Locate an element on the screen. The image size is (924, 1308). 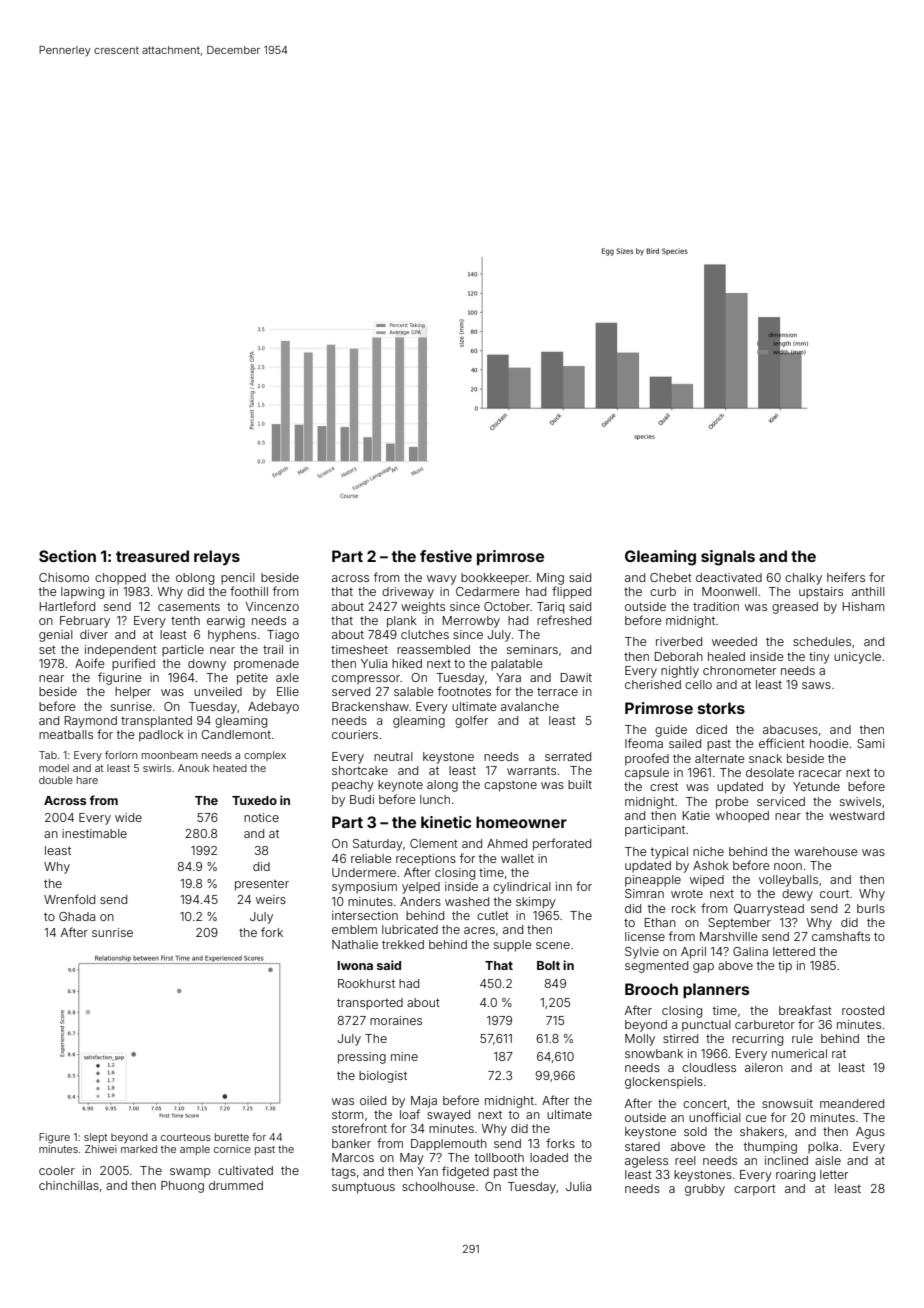
cylindrical is located at coordinates (522, 888).
